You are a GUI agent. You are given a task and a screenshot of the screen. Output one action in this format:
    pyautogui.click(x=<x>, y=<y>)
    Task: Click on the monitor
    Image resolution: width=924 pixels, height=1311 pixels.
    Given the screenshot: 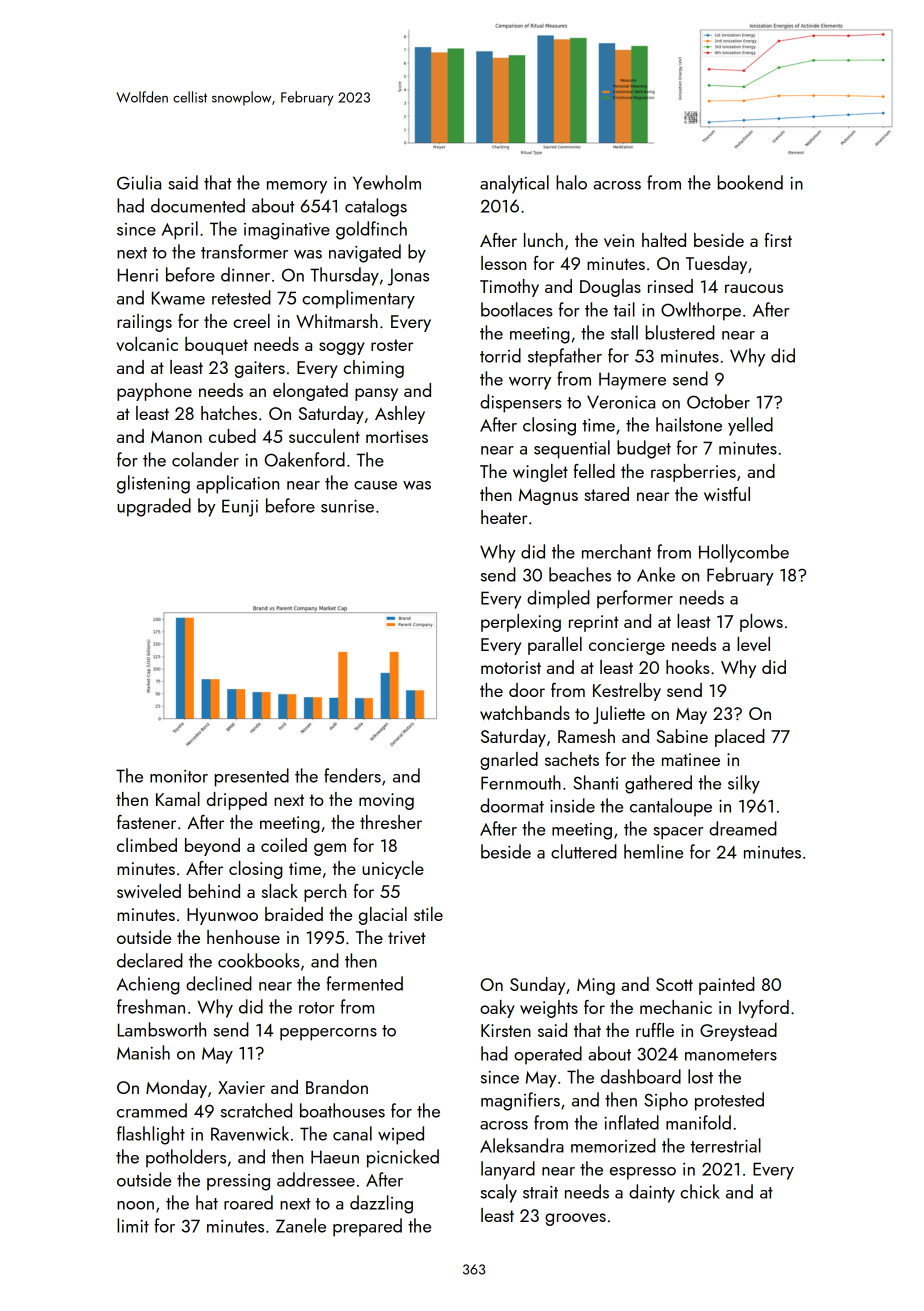 What is the action you would take?
    pyautogui.click(x=179, y=776)
